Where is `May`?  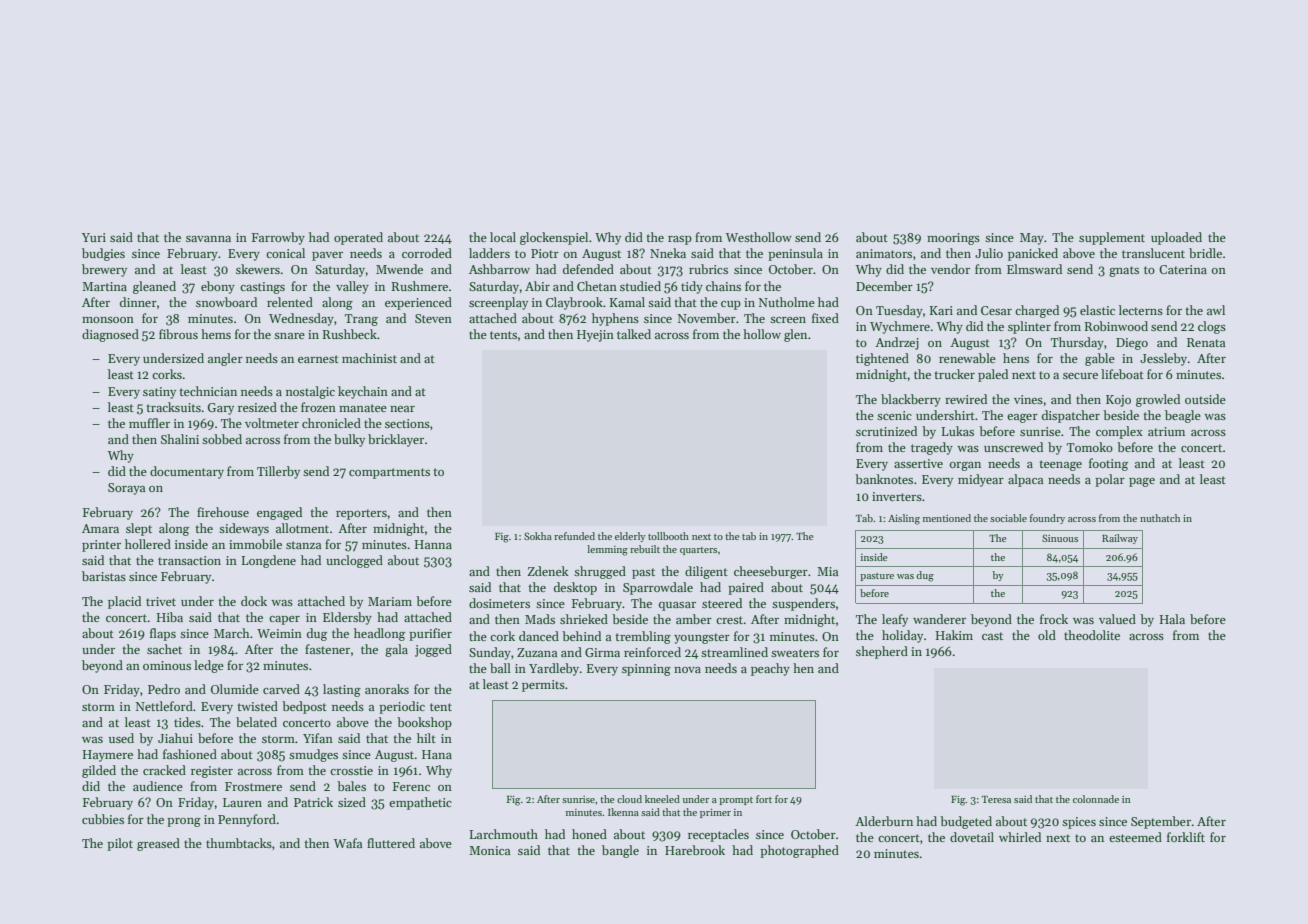
May is located at coordinates (1032, 239).
